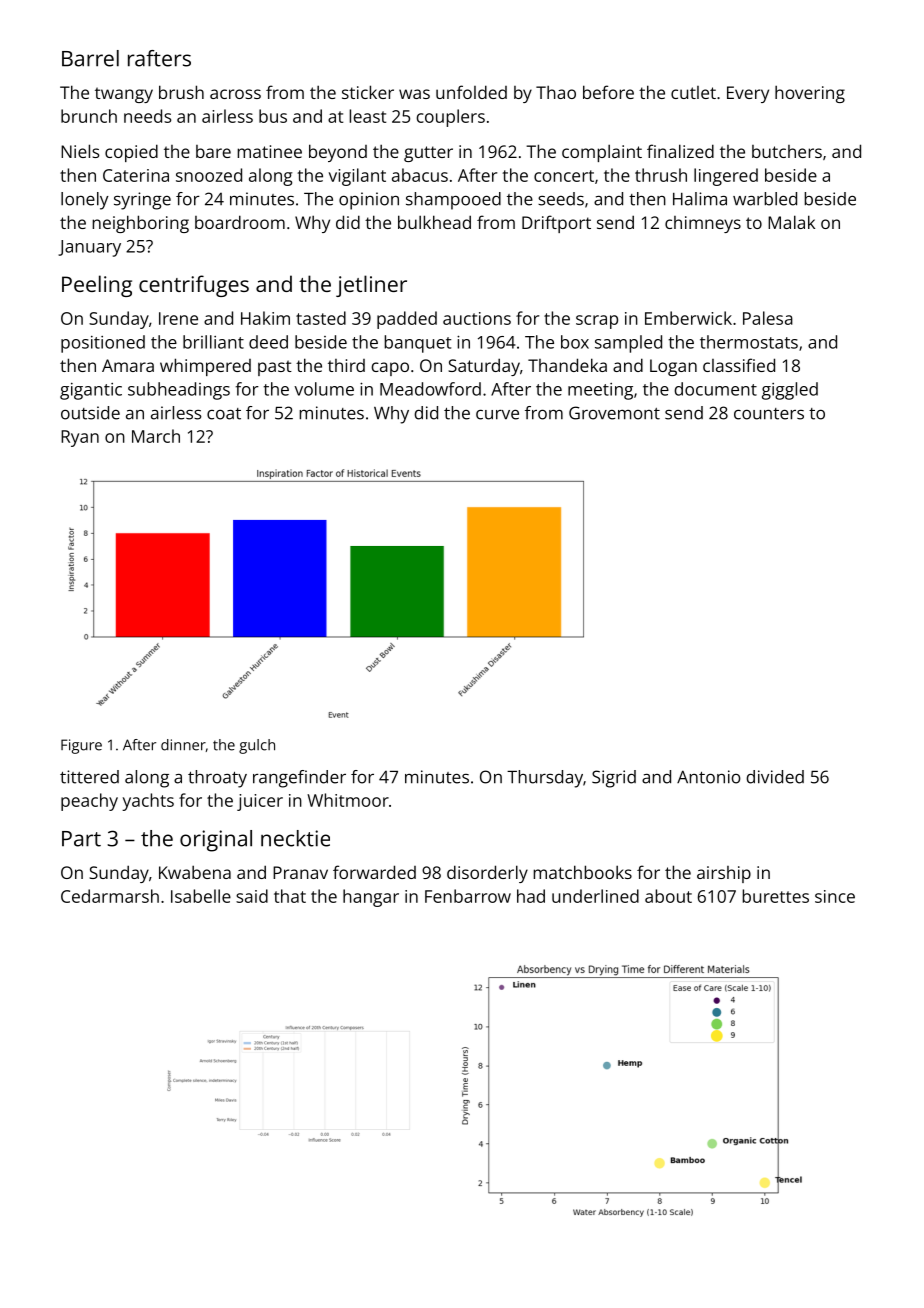  I want to click on tasted, so click(321, 318).
